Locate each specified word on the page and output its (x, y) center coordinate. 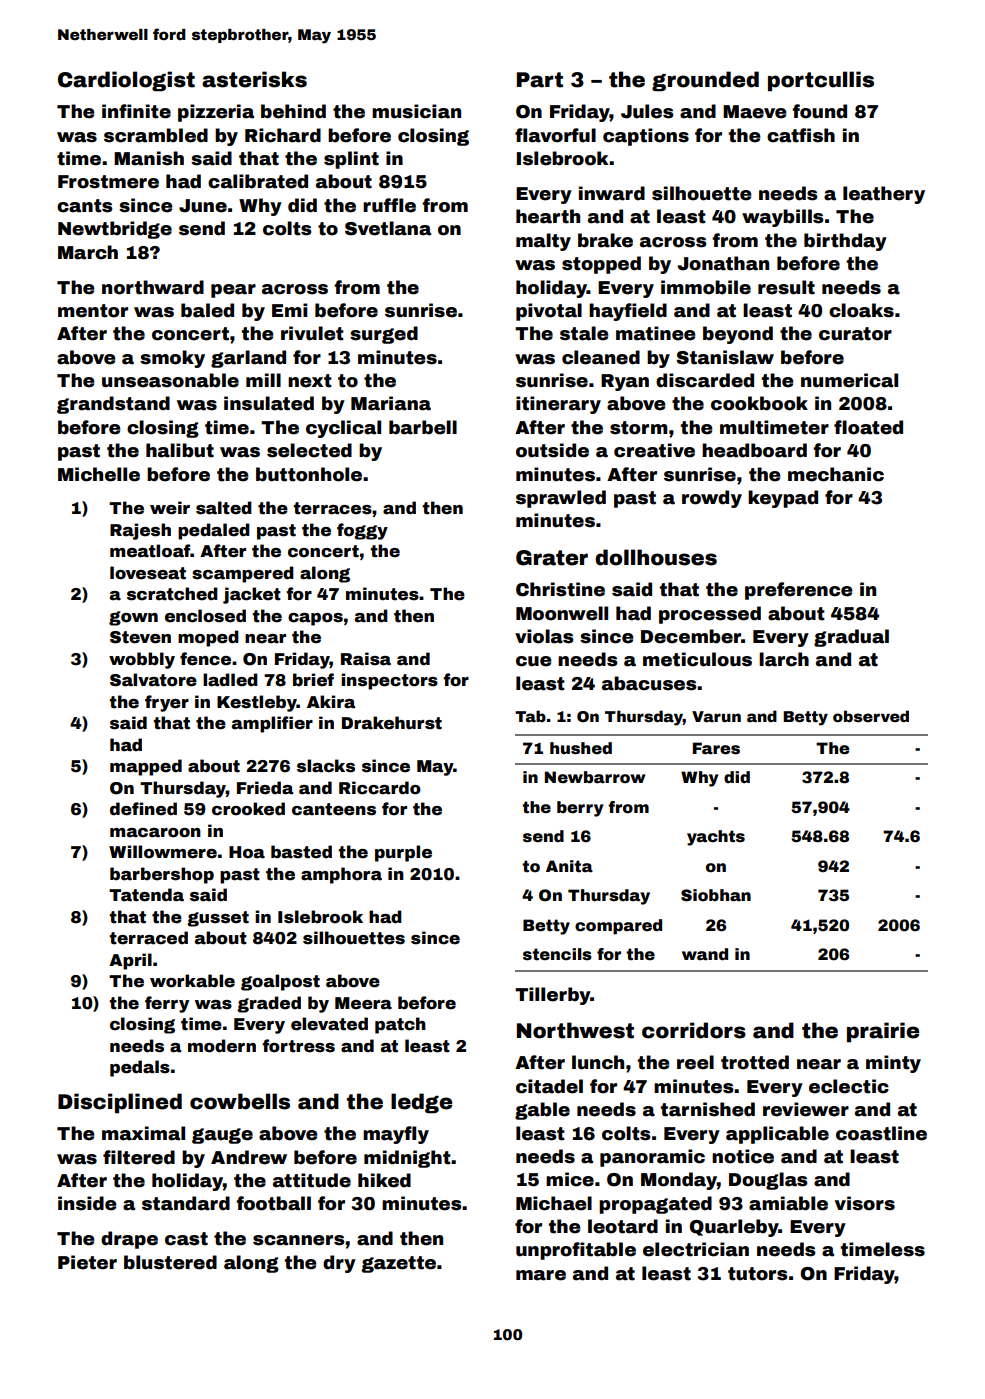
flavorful (555, 135)
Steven (140, 637)
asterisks (254, 79)
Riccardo (380, 788)
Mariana (391, 403)
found (819, 111)
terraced (148, 938)
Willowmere (163, 852)
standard (186, 1203)
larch (784, 659)
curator (855, 334)
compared (618, 927)
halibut (180, 450)
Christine (560, 589)
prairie (883, 1032)
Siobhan (716, 895)
